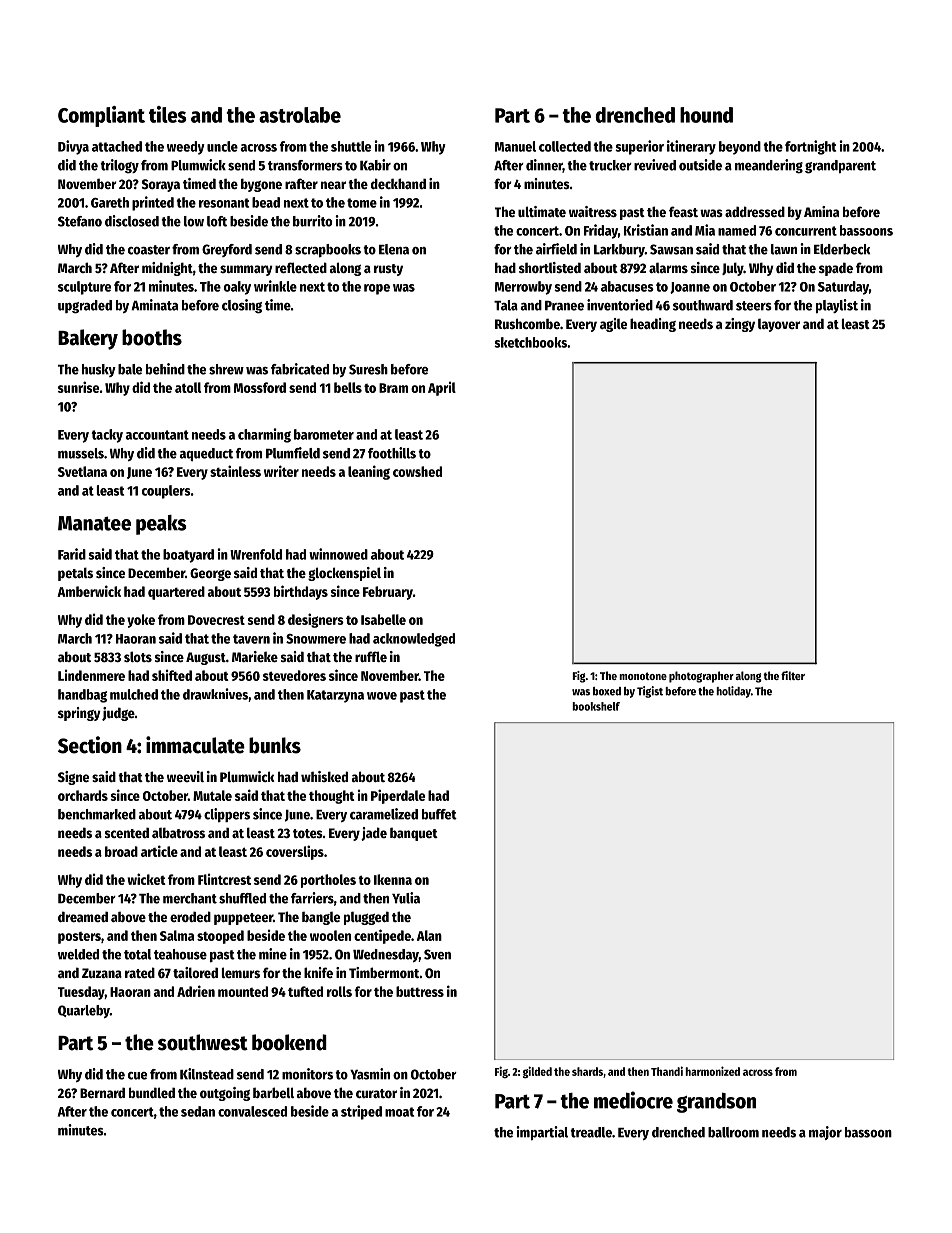 This screenshot has width=952, height=1233. What do you see at coordinates (84, 288) in the screenshot?
I see `sculpture` at bounding box center [84, 288].
